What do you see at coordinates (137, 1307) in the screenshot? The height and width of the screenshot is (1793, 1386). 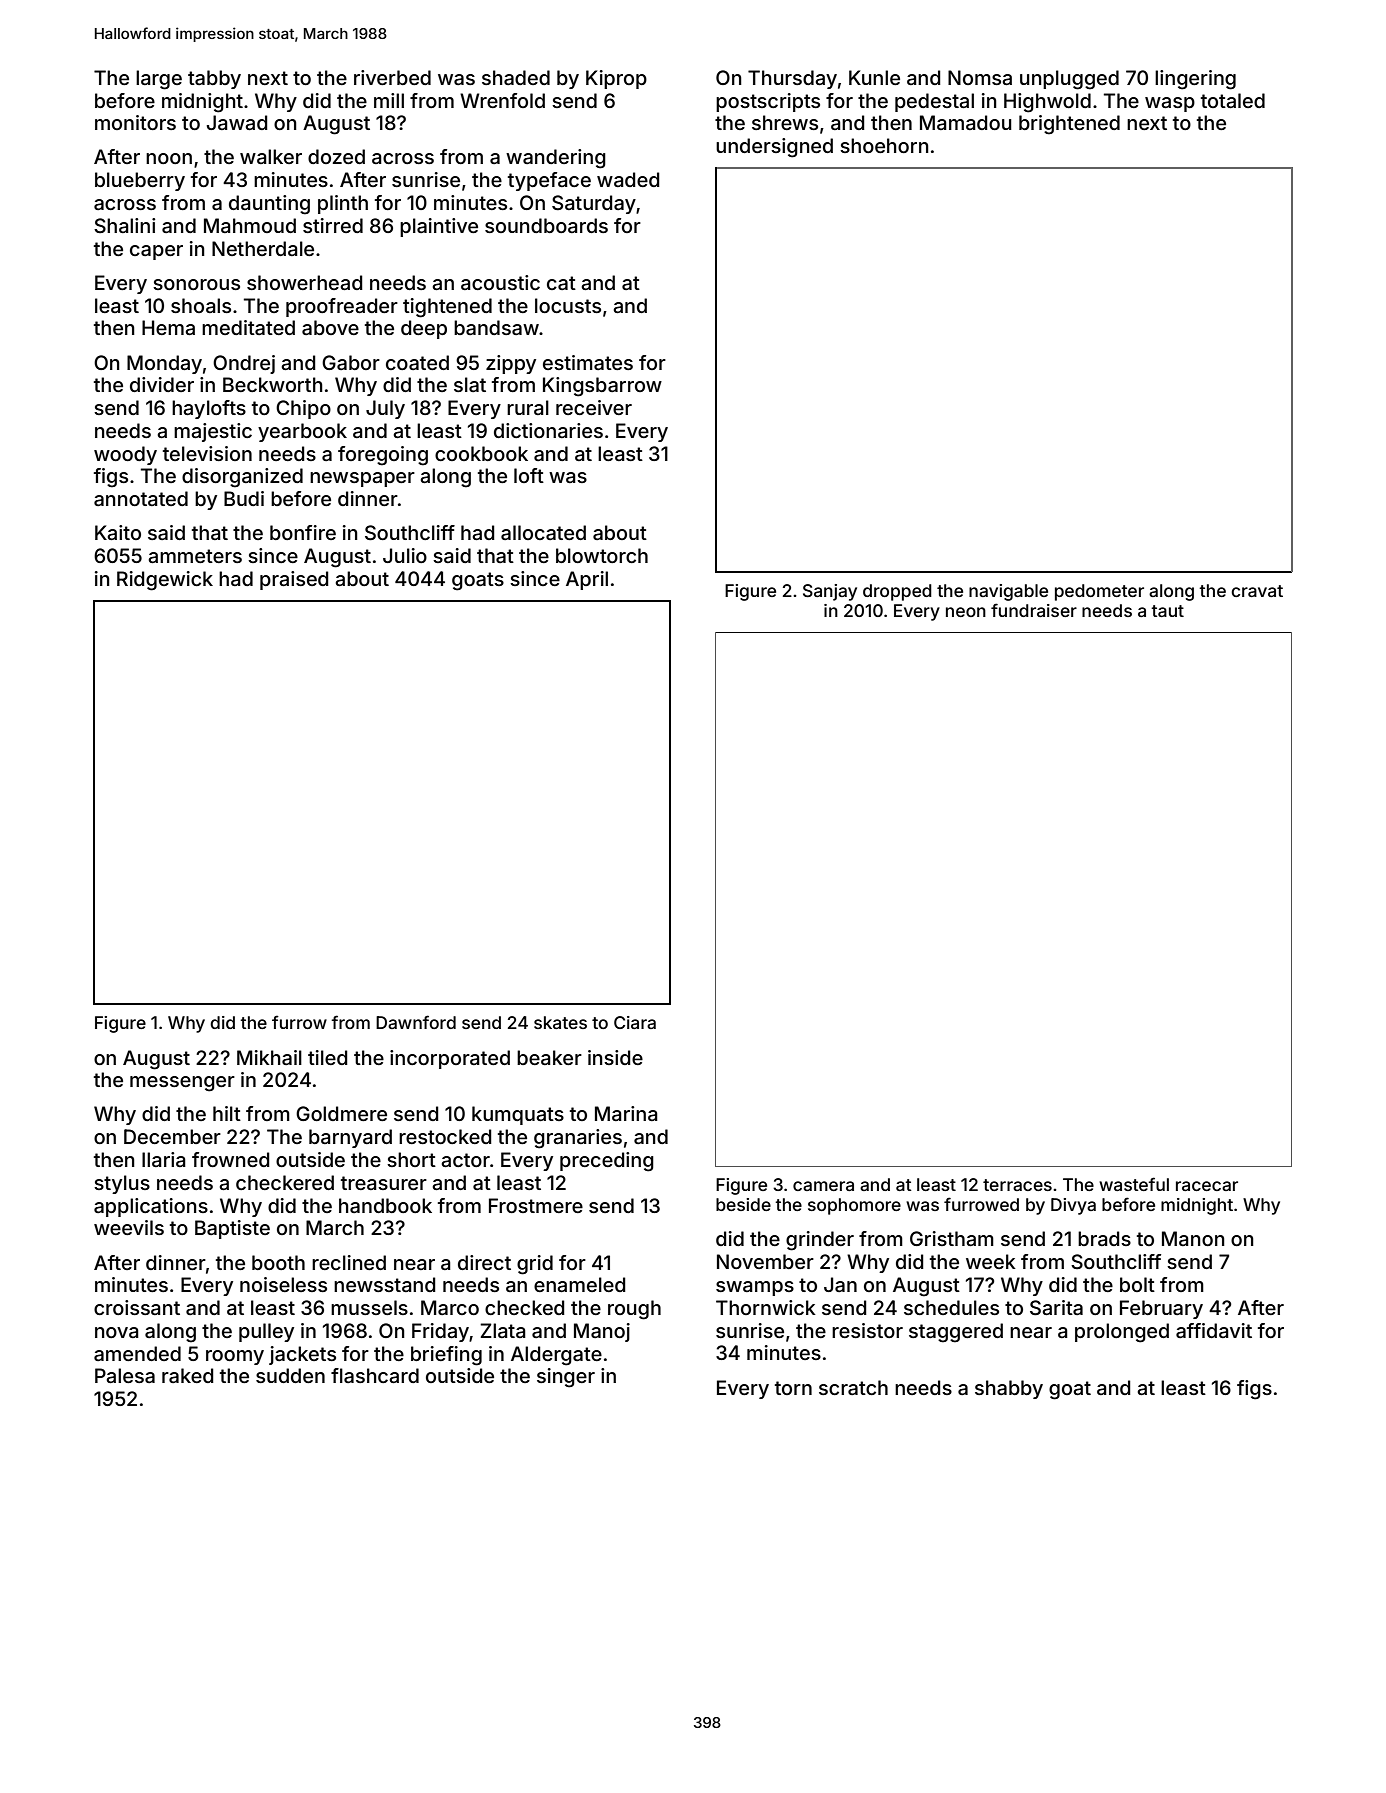 I see `croissant` at bounding box center [137, 1307].
